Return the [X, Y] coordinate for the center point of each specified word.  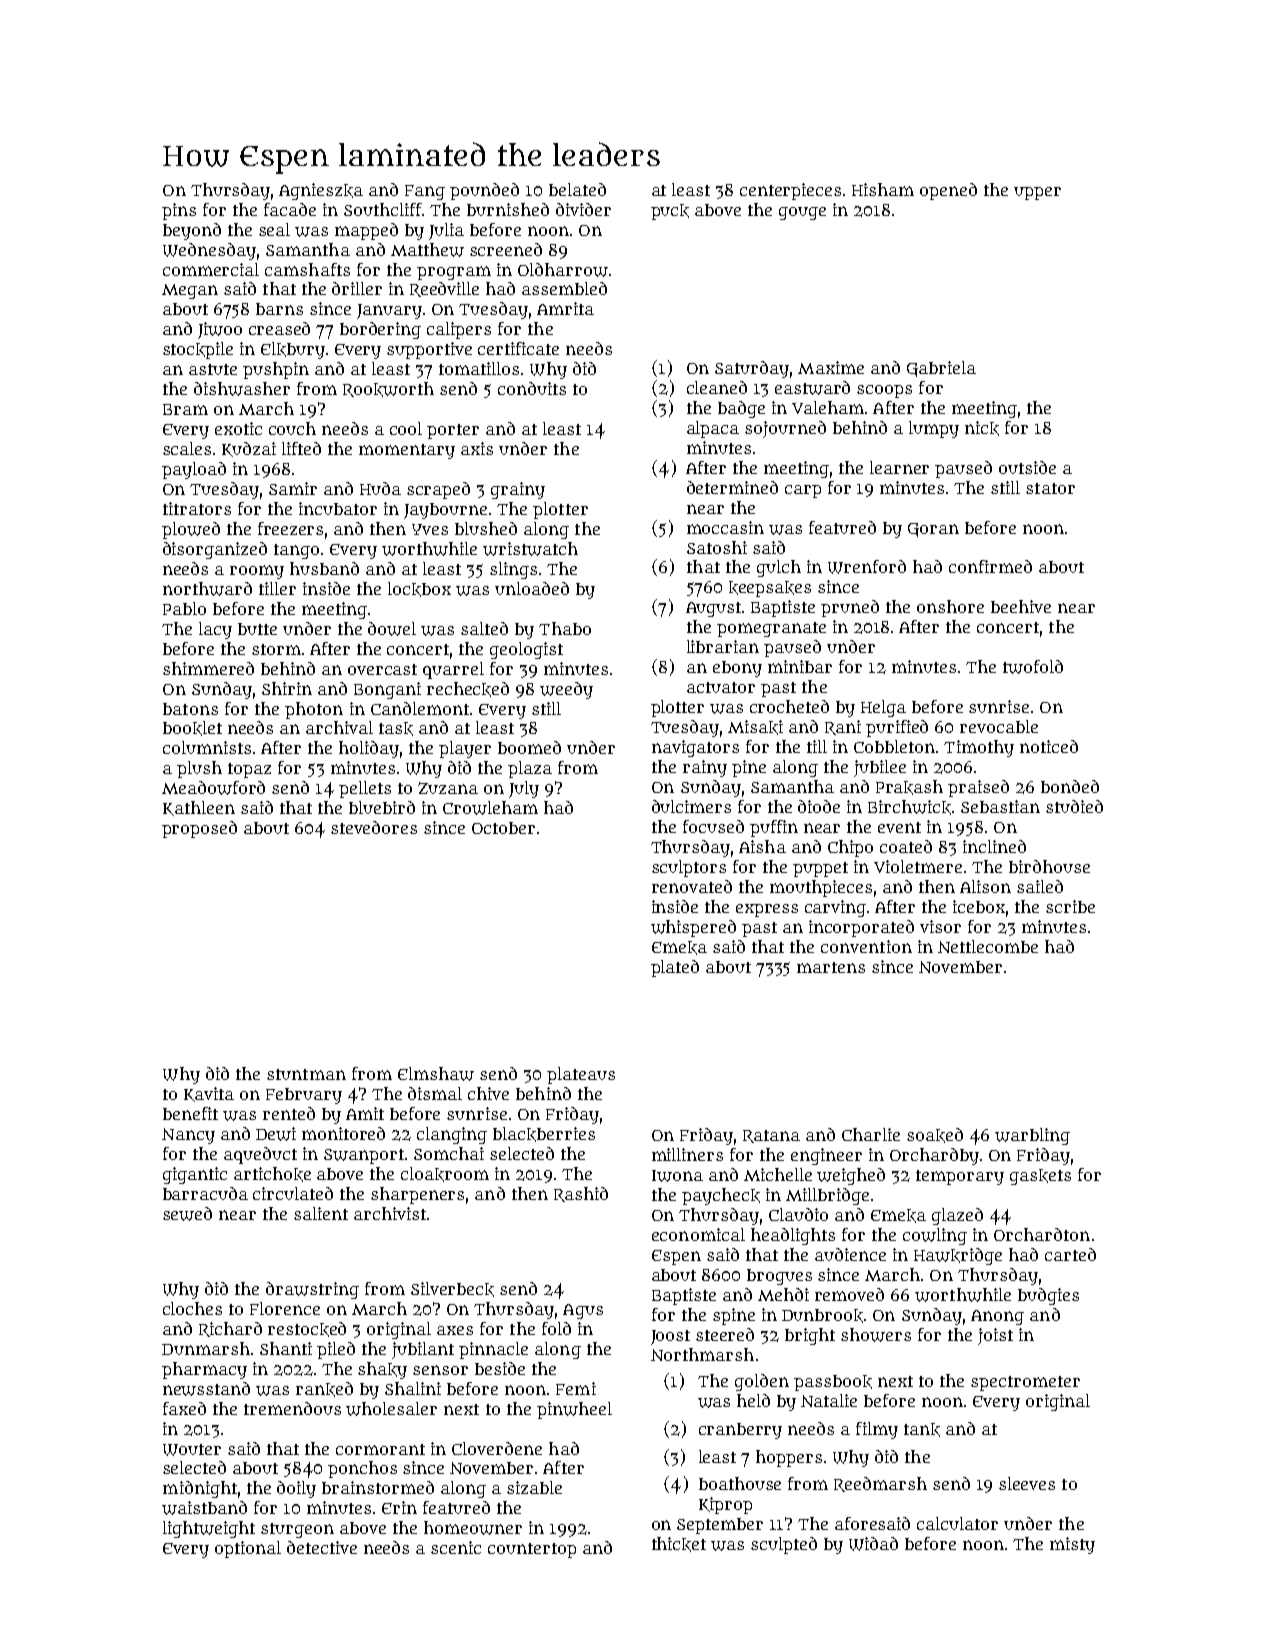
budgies [1048, 1296]
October [503, 828]
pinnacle [493, 1350]
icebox [979, 906]
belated [577, 189]
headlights [793, 1236]
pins [179, 211]
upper [1037, 193]
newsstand [206, 1389]
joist [995, 1336]
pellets [365, 789]
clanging [452, 1135]
